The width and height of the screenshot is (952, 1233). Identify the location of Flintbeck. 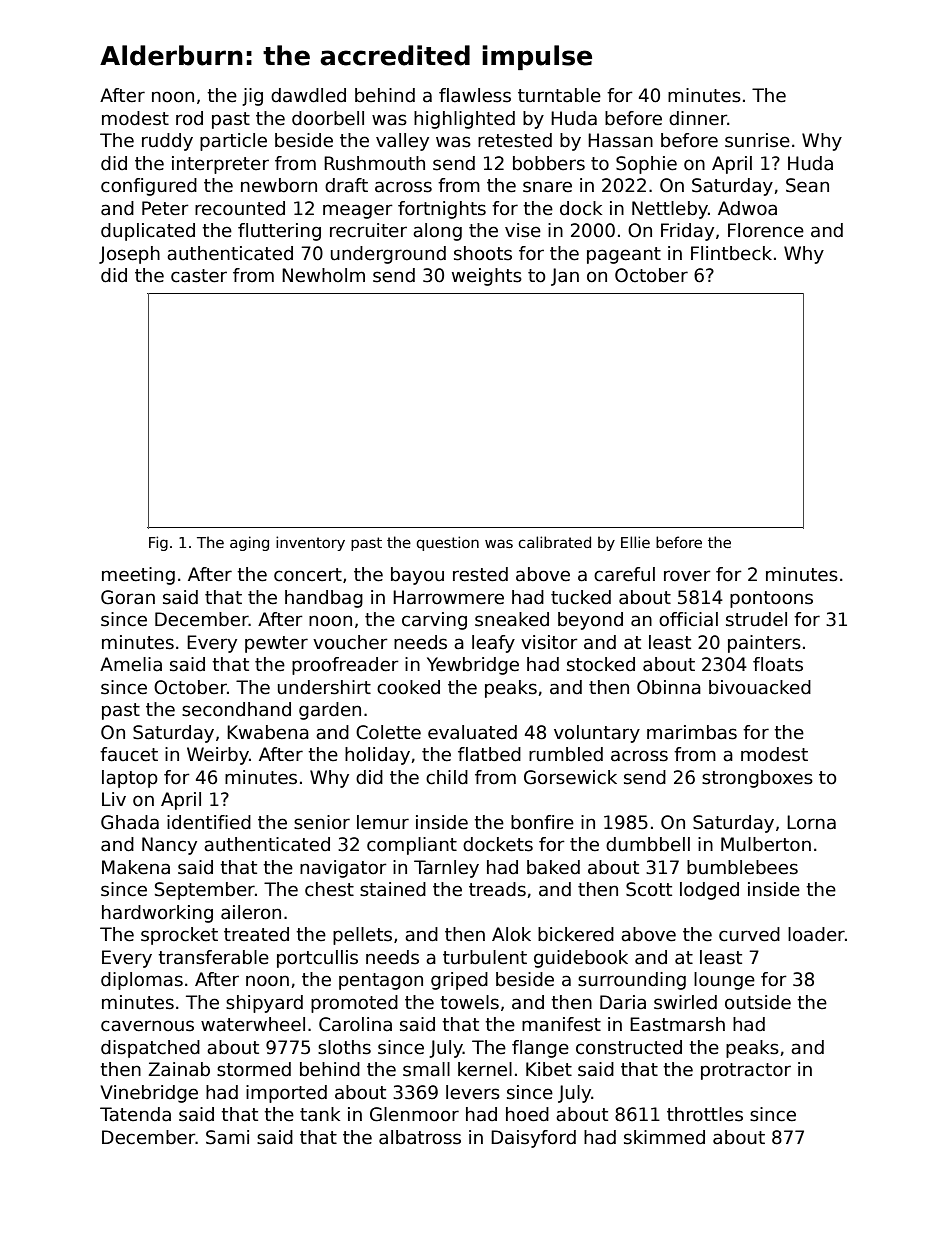
(731, 253).
